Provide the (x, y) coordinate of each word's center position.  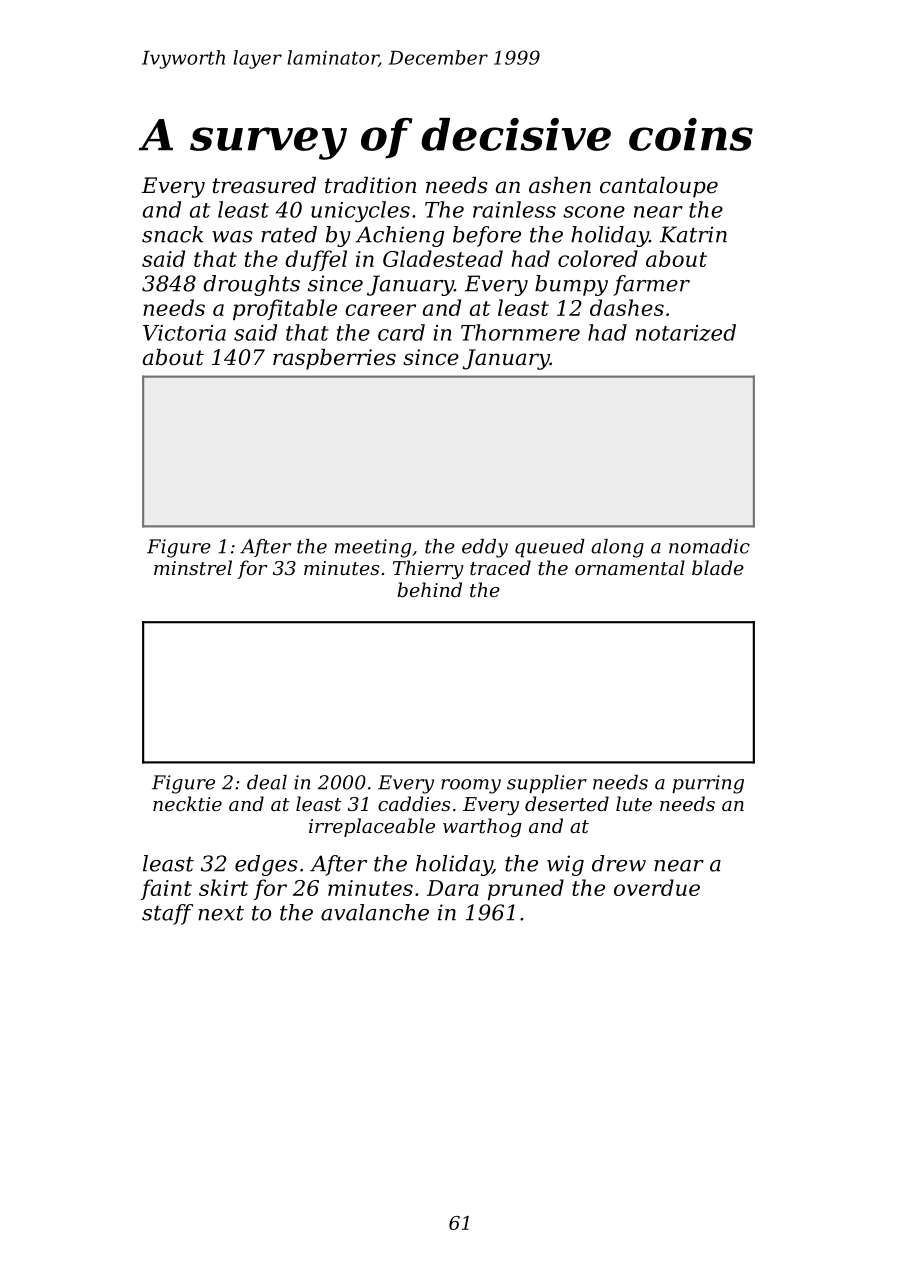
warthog (482, 827)
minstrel (193, 567)
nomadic (709, 546)
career (380, 310)
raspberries (334, 359)
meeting (373, 548)
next (221, 913)
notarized (686, 332)
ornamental (630, 567)
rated (289, 234)
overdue (657, 887)
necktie (187, 803)
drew (619, 863)
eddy (485, 548)
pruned (526, 889)
